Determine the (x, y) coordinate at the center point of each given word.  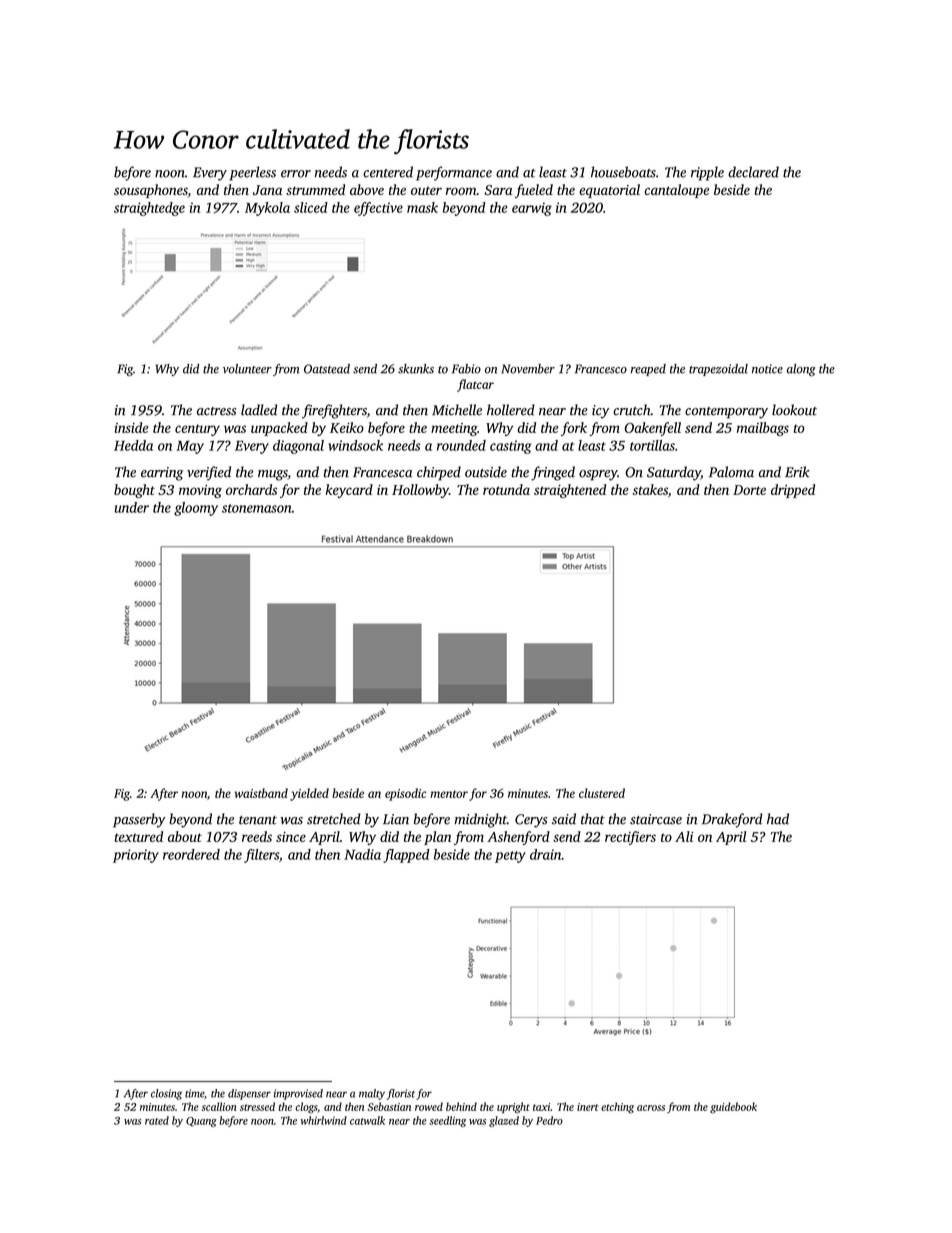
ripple (707, 173)
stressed (257, 1106)
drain (546, 854)
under (132, 507)
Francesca (382, 472)
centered (388, 172)
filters (261, 856)
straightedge (149, 209)
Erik (797, 472)
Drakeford (732, 820)
